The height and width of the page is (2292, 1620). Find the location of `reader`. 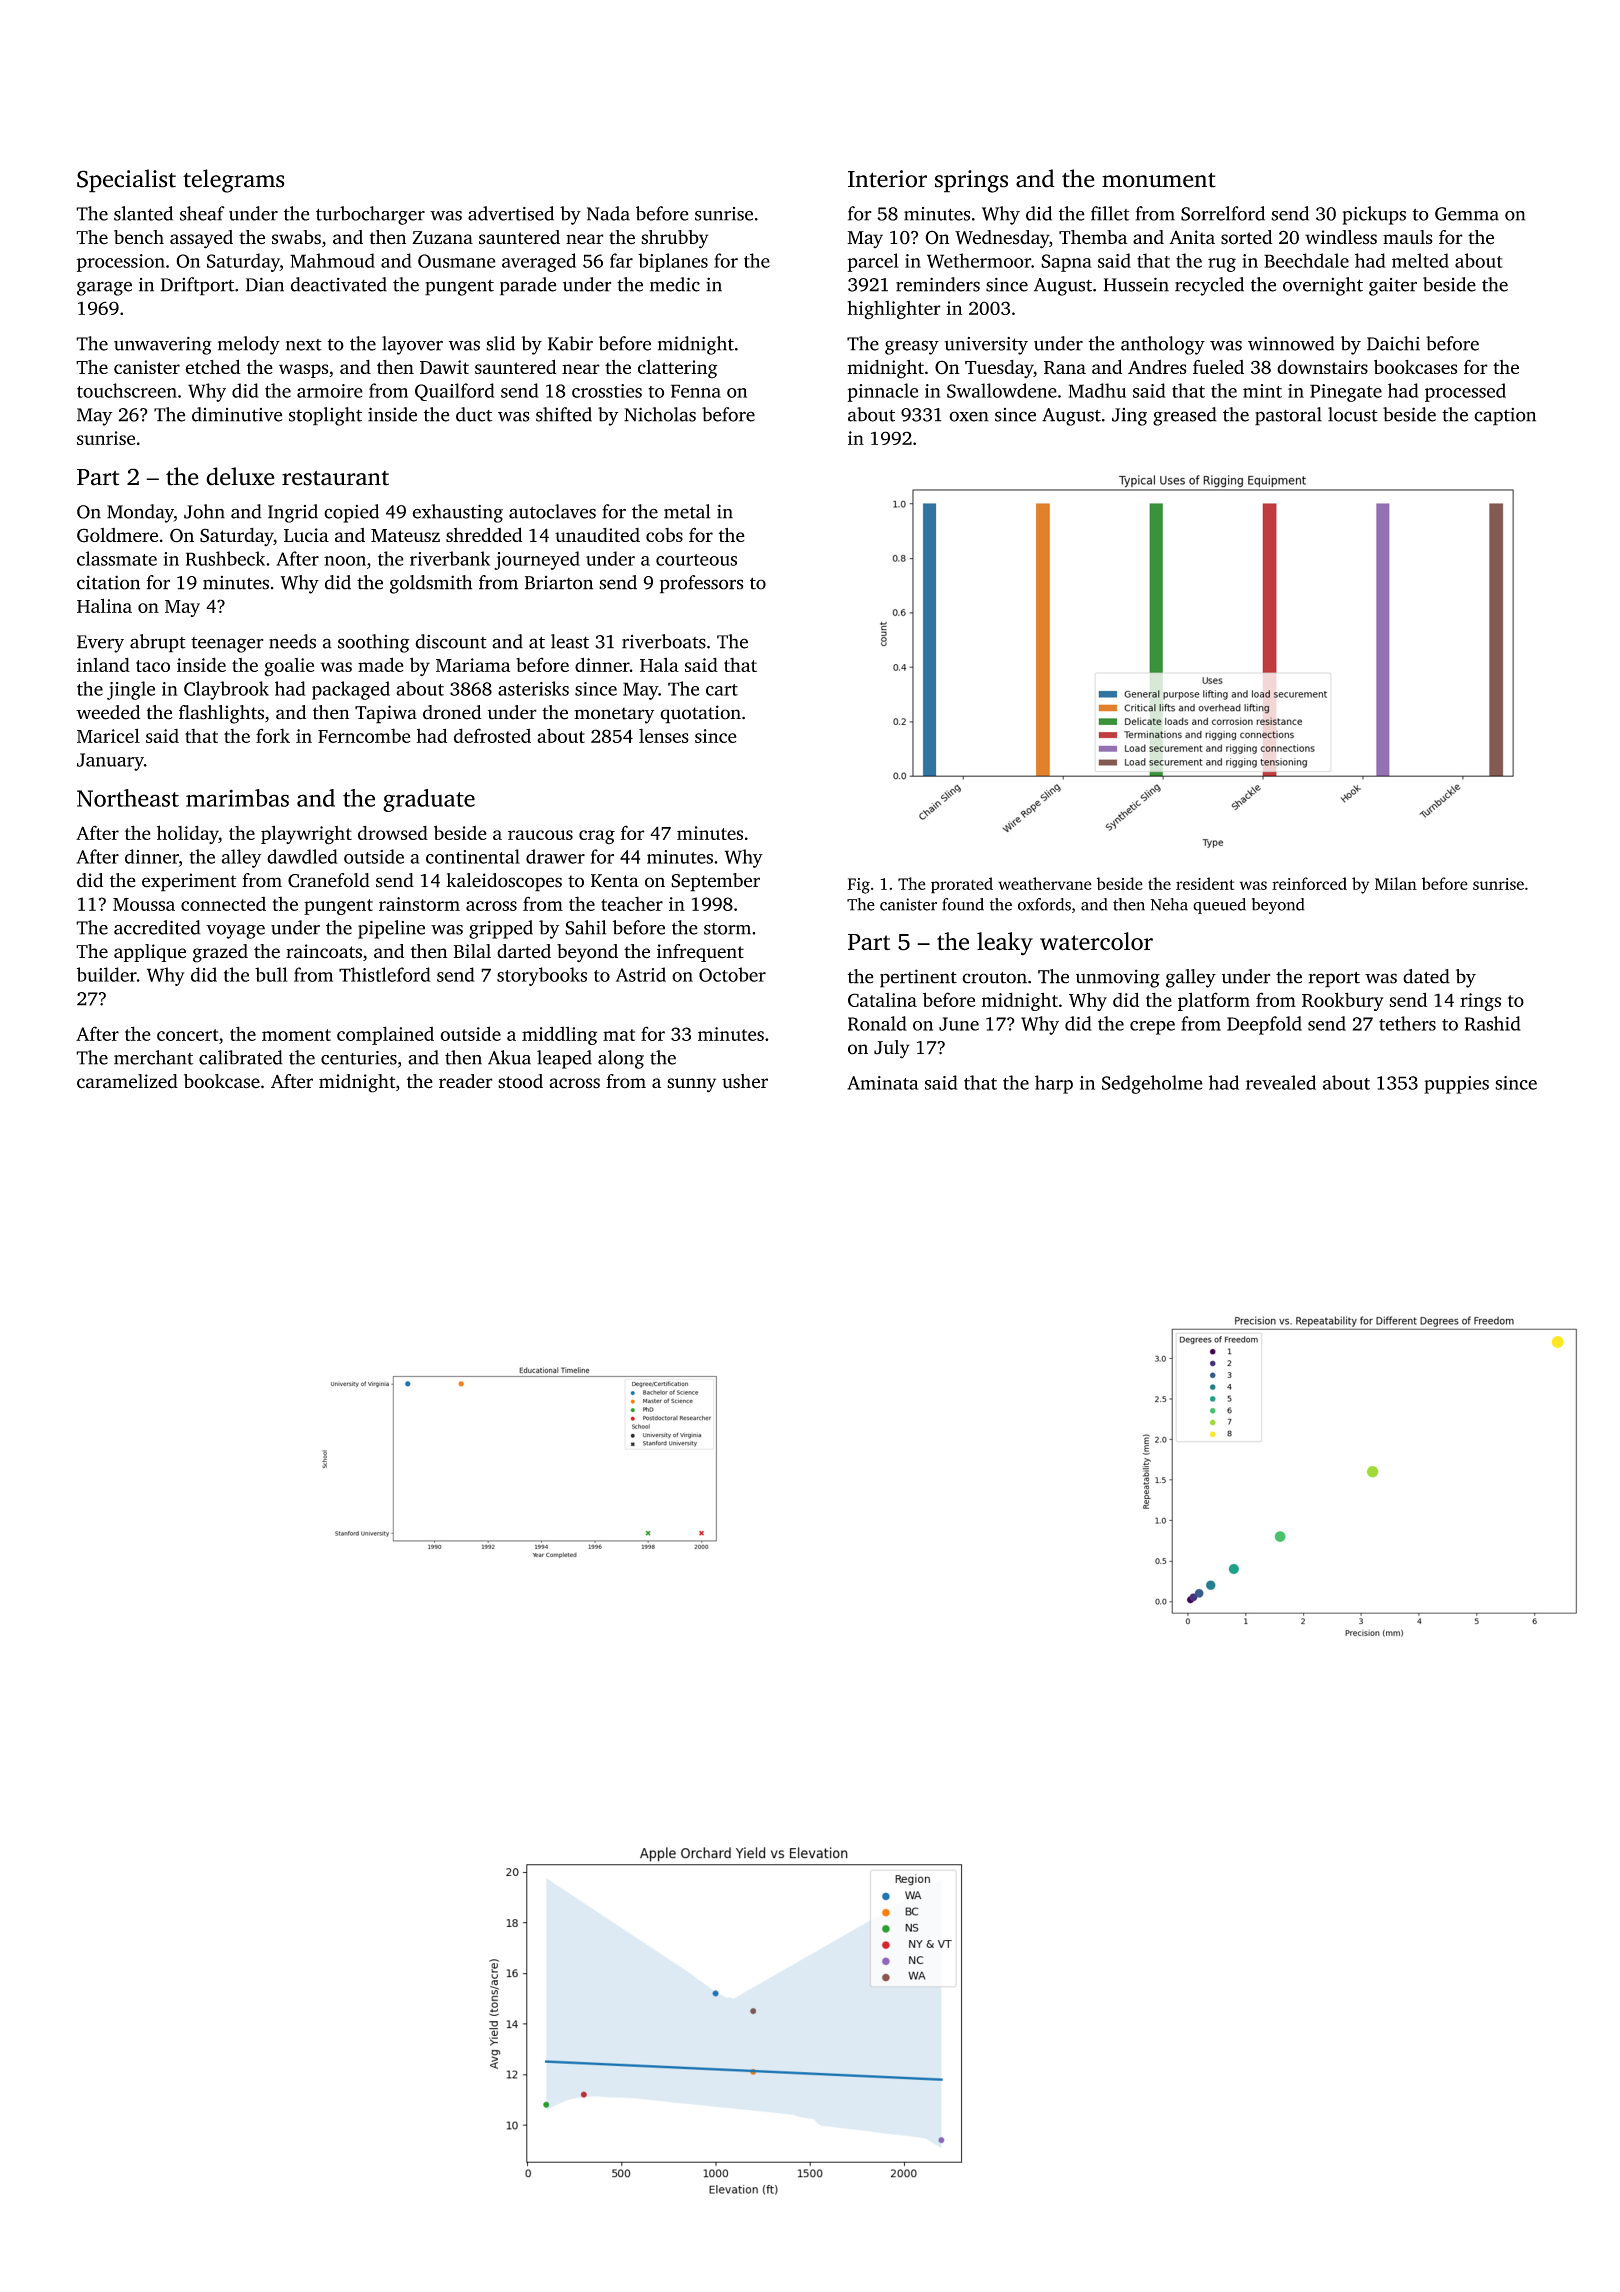

reader is located at coordinates (466, 1081).
